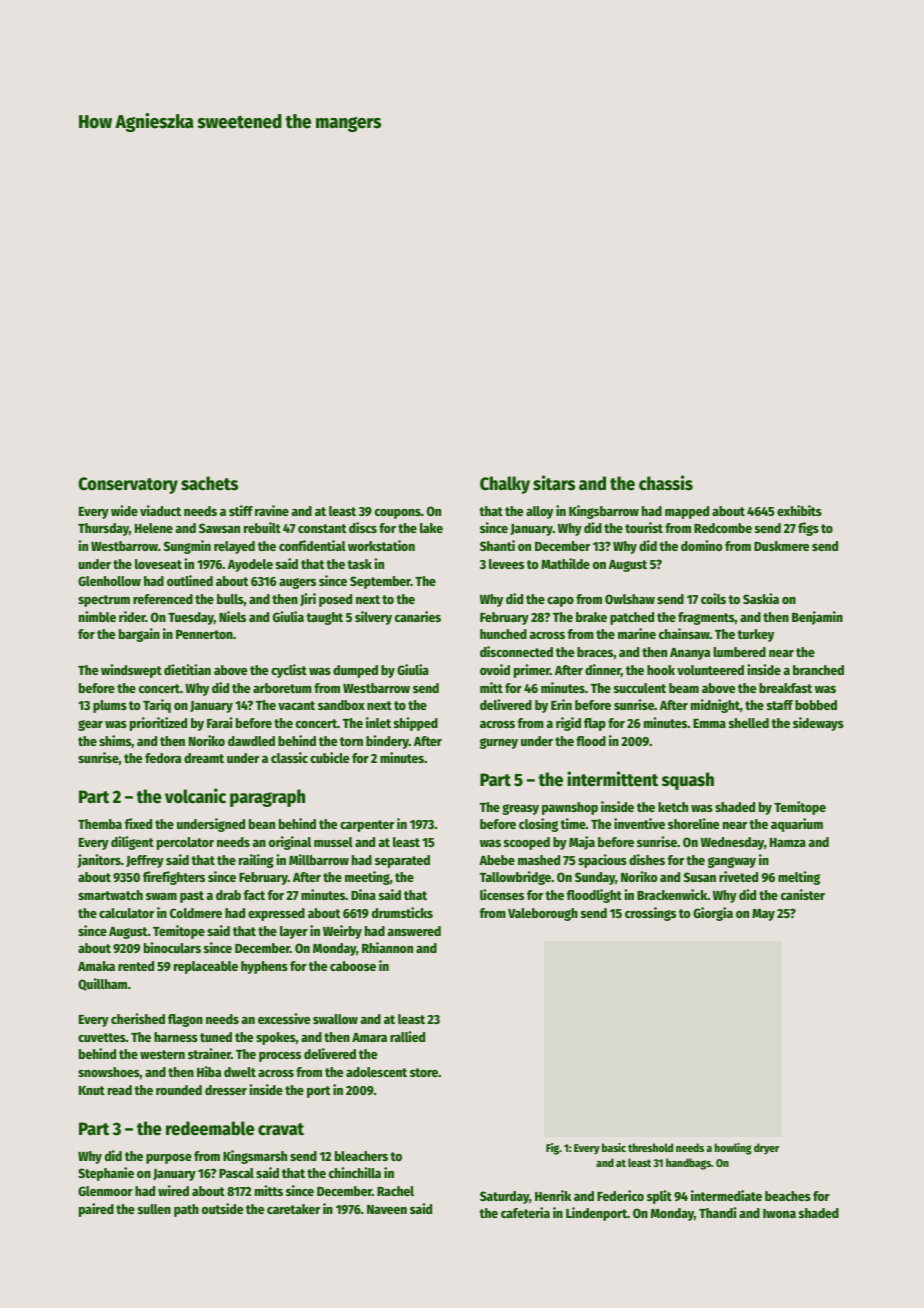 The image size is (924, 1308). What do you see at coordinates (387, 742) in the image?
I see `bindery` at bounding box center [387, 742].
